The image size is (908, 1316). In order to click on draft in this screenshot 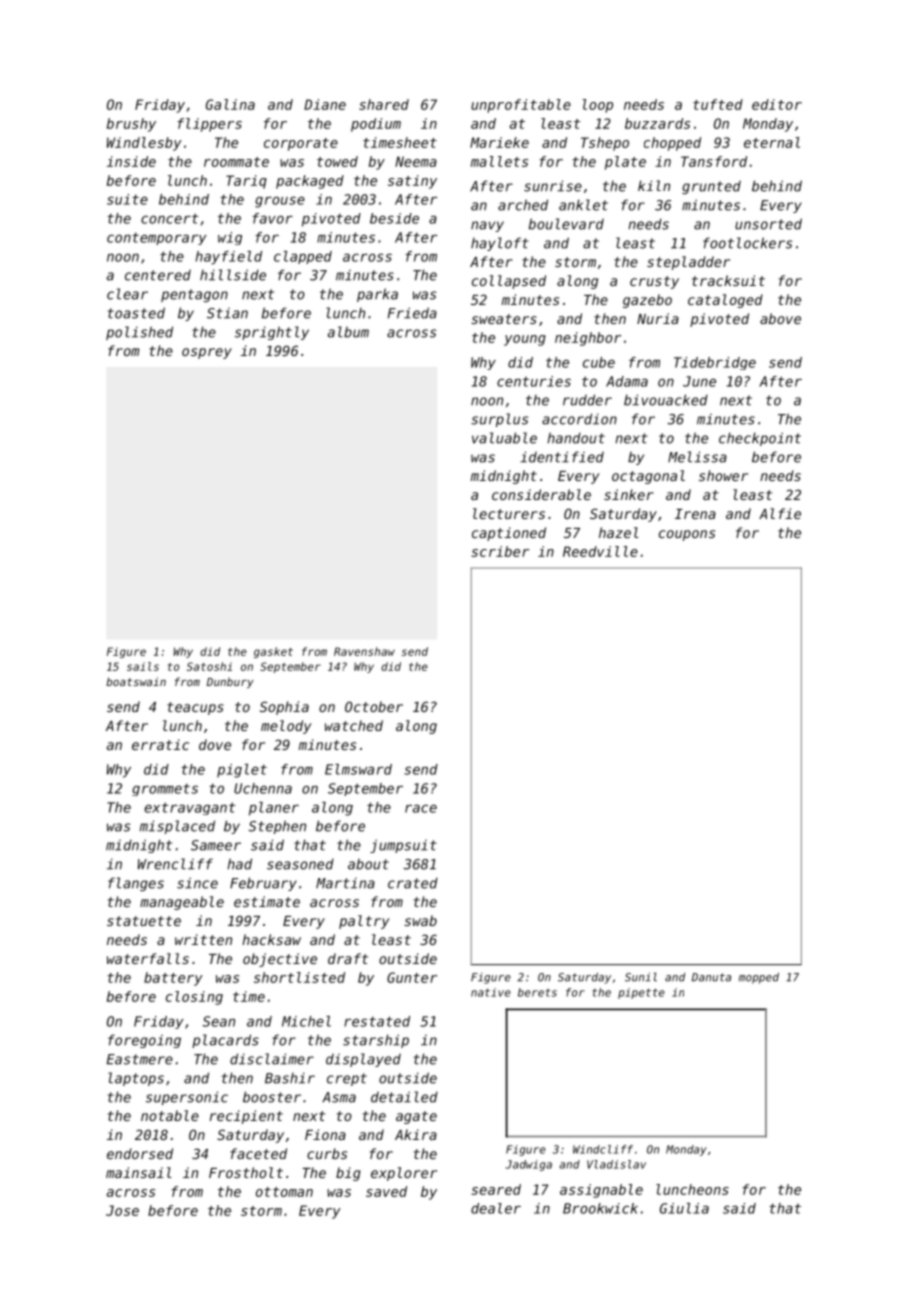, I will do `click(348, 958)`.
